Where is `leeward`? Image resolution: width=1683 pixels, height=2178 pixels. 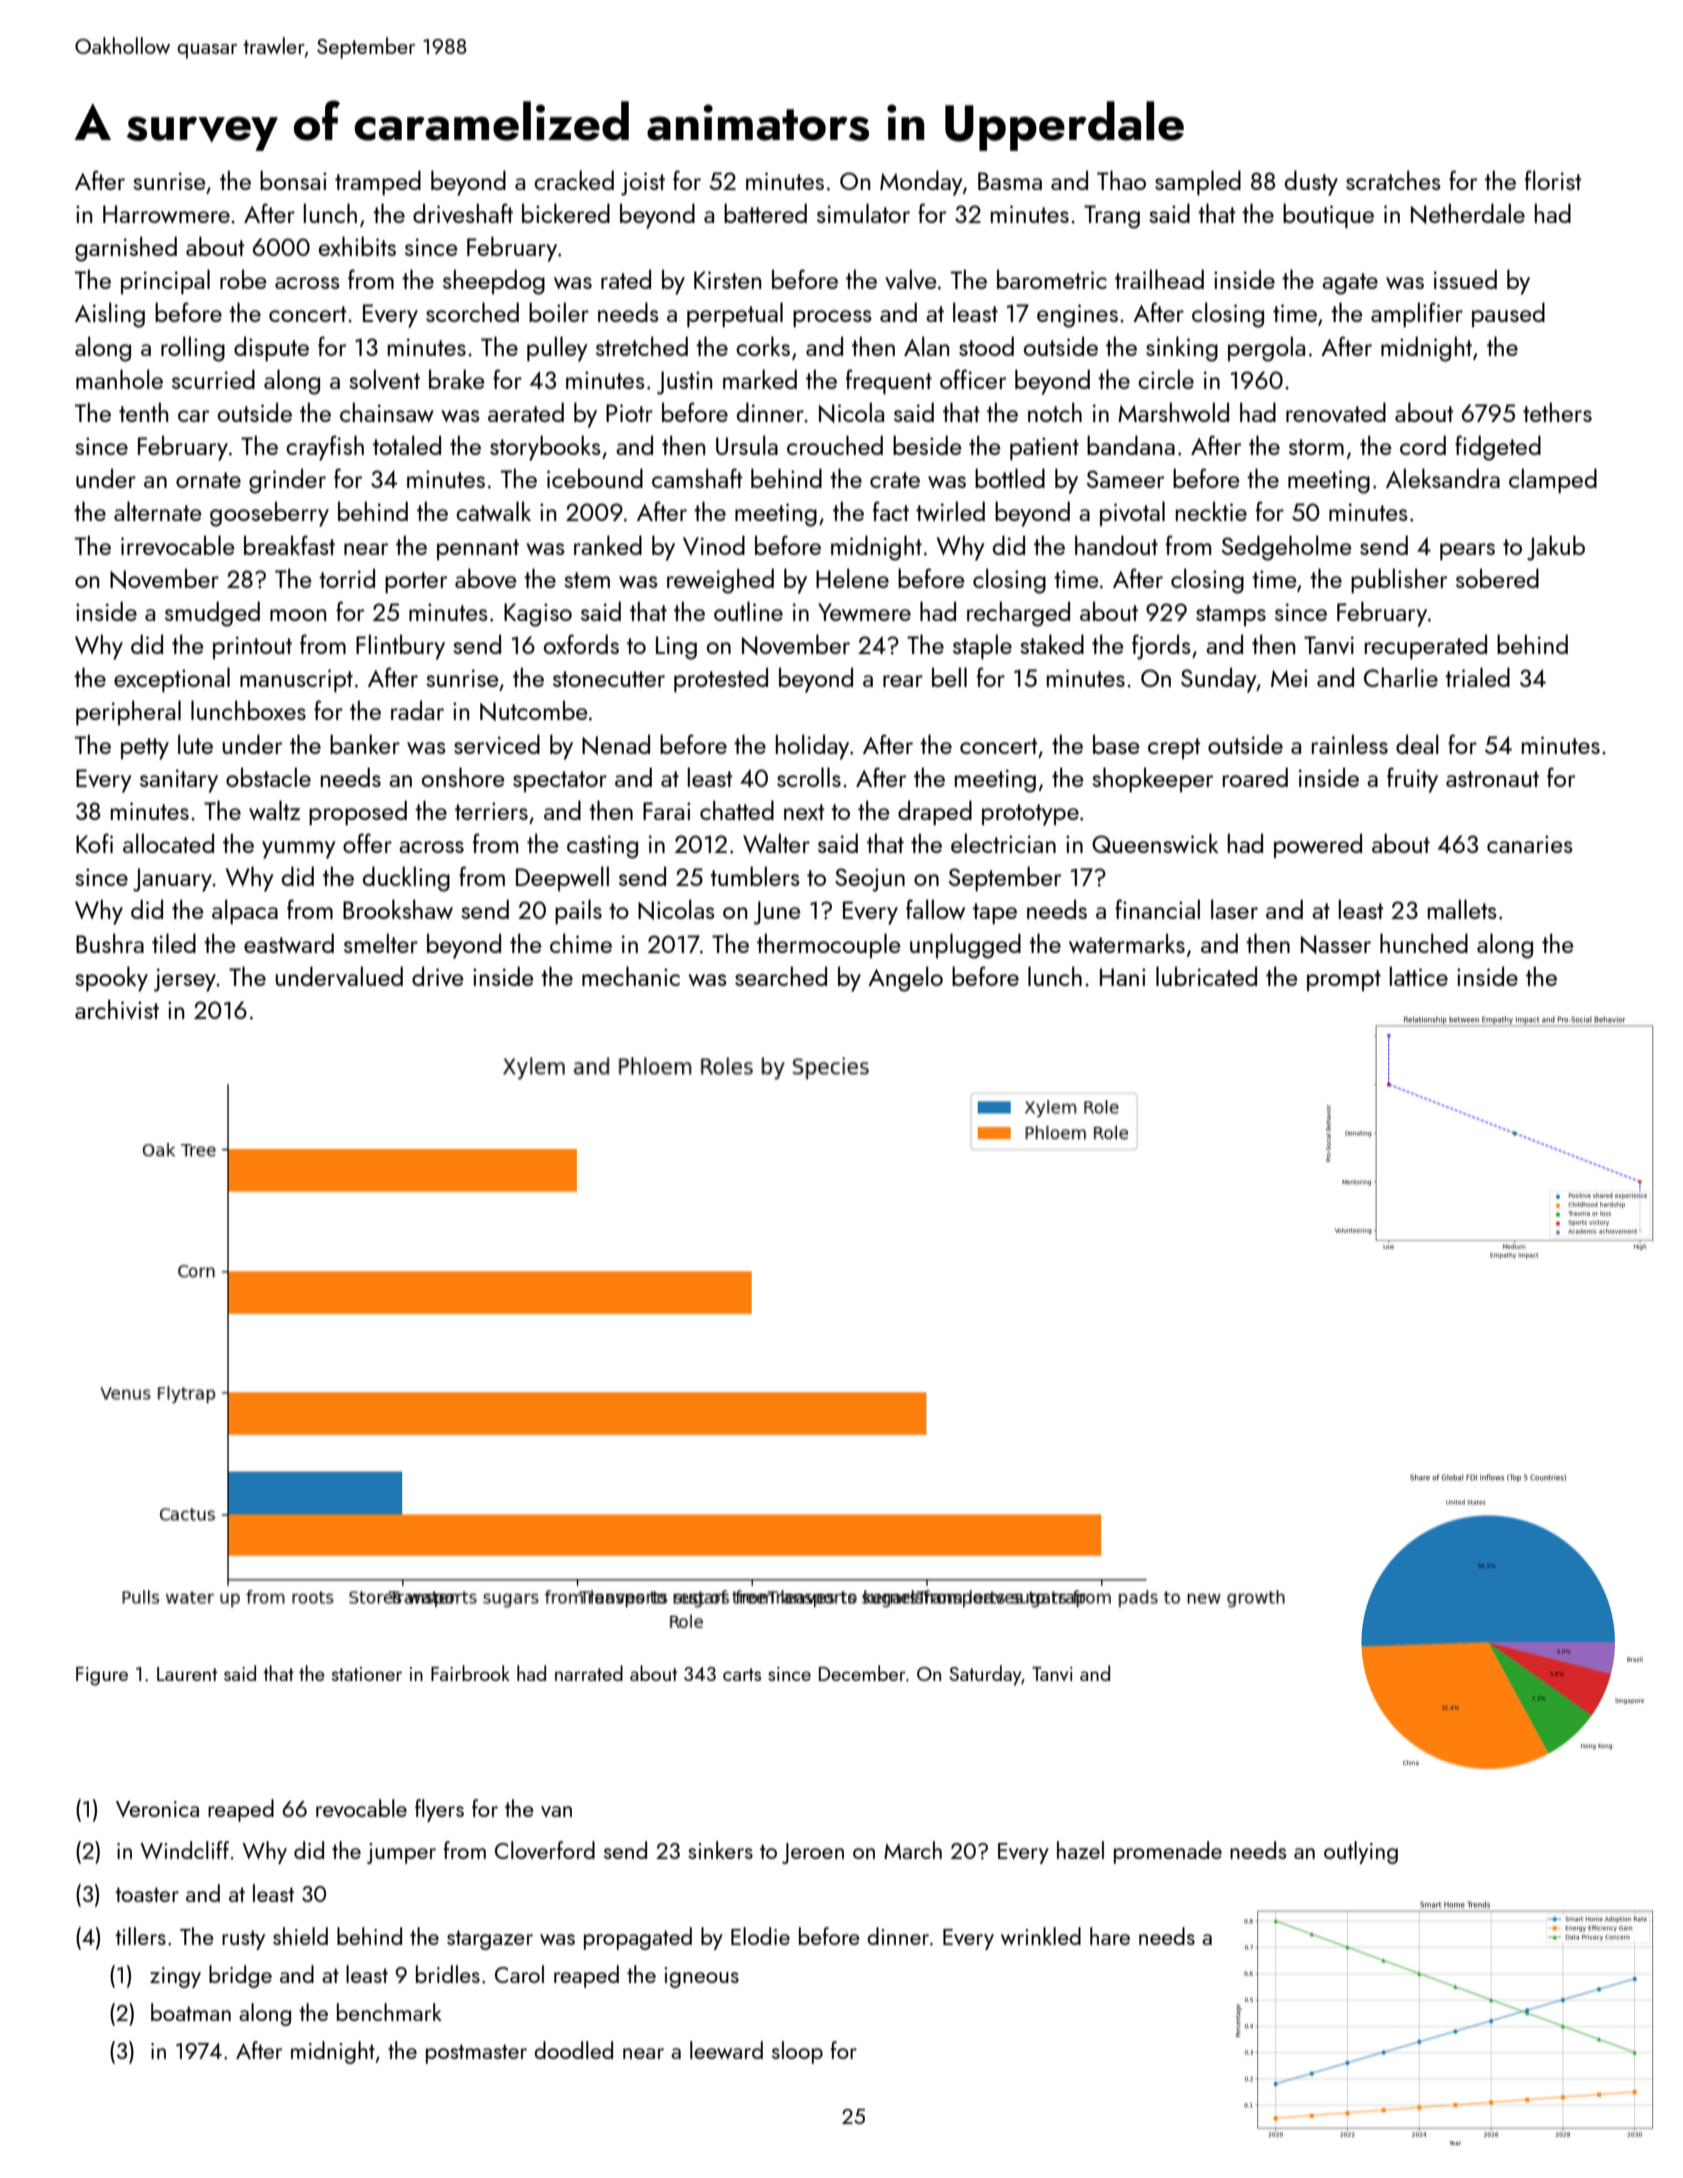
leeward is located at coordinates (726, 2050).
